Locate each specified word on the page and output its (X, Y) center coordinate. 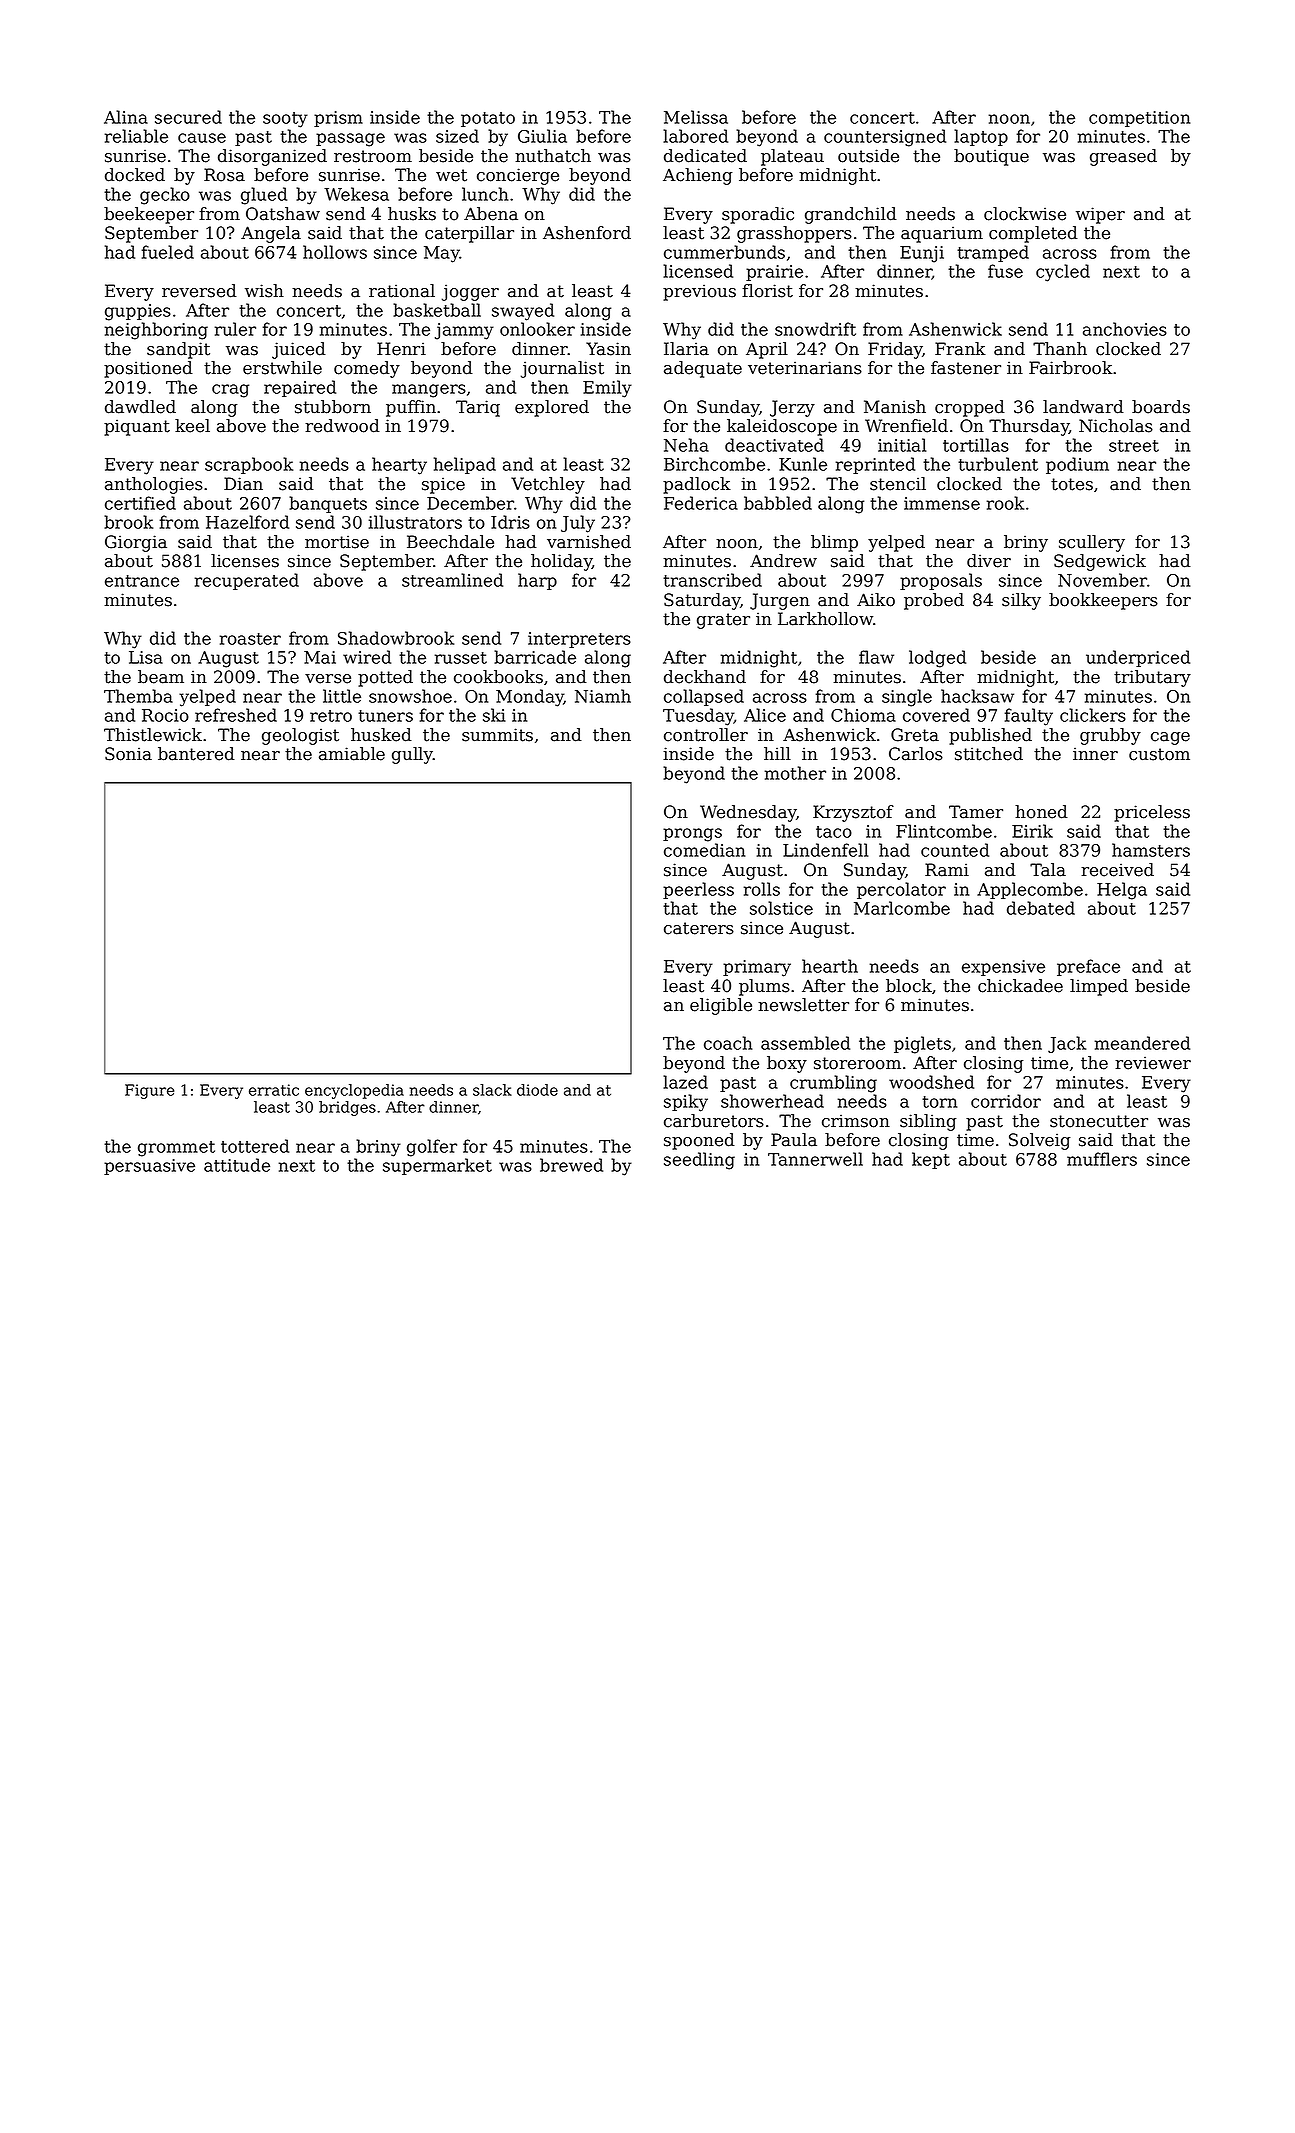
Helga (1122, 891)
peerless (698, 890)
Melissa (696, 117)
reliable (136, 136)
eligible (721, 1006)
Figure (149, 1091)
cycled (1063, 273)
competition (1139, 119)
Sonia (128, 754)
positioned (148, 369)
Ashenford (587, 233)
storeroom (857, 1063)
